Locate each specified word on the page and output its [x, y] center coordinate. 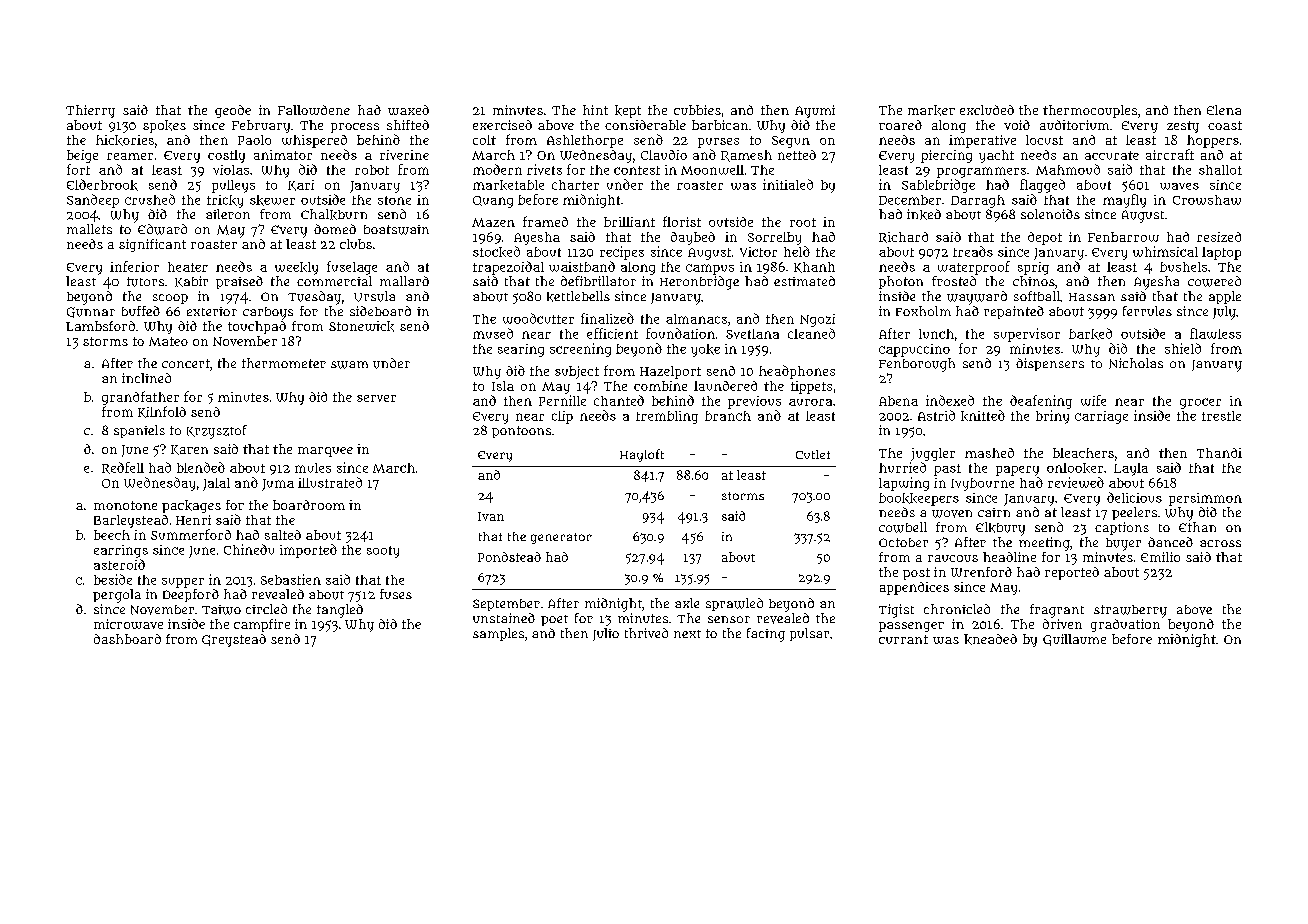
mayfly [1124, 201]
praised [239, 282]
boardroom [309, 505]
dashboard [127, 639]
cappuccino [914, 350]
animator [283, 155]
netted [797, 155]
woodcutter [538, 318]
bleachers [1083, 453]
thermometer [284, 363]
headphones [797, 372]
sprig [1033, 268]
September [506, 605]
